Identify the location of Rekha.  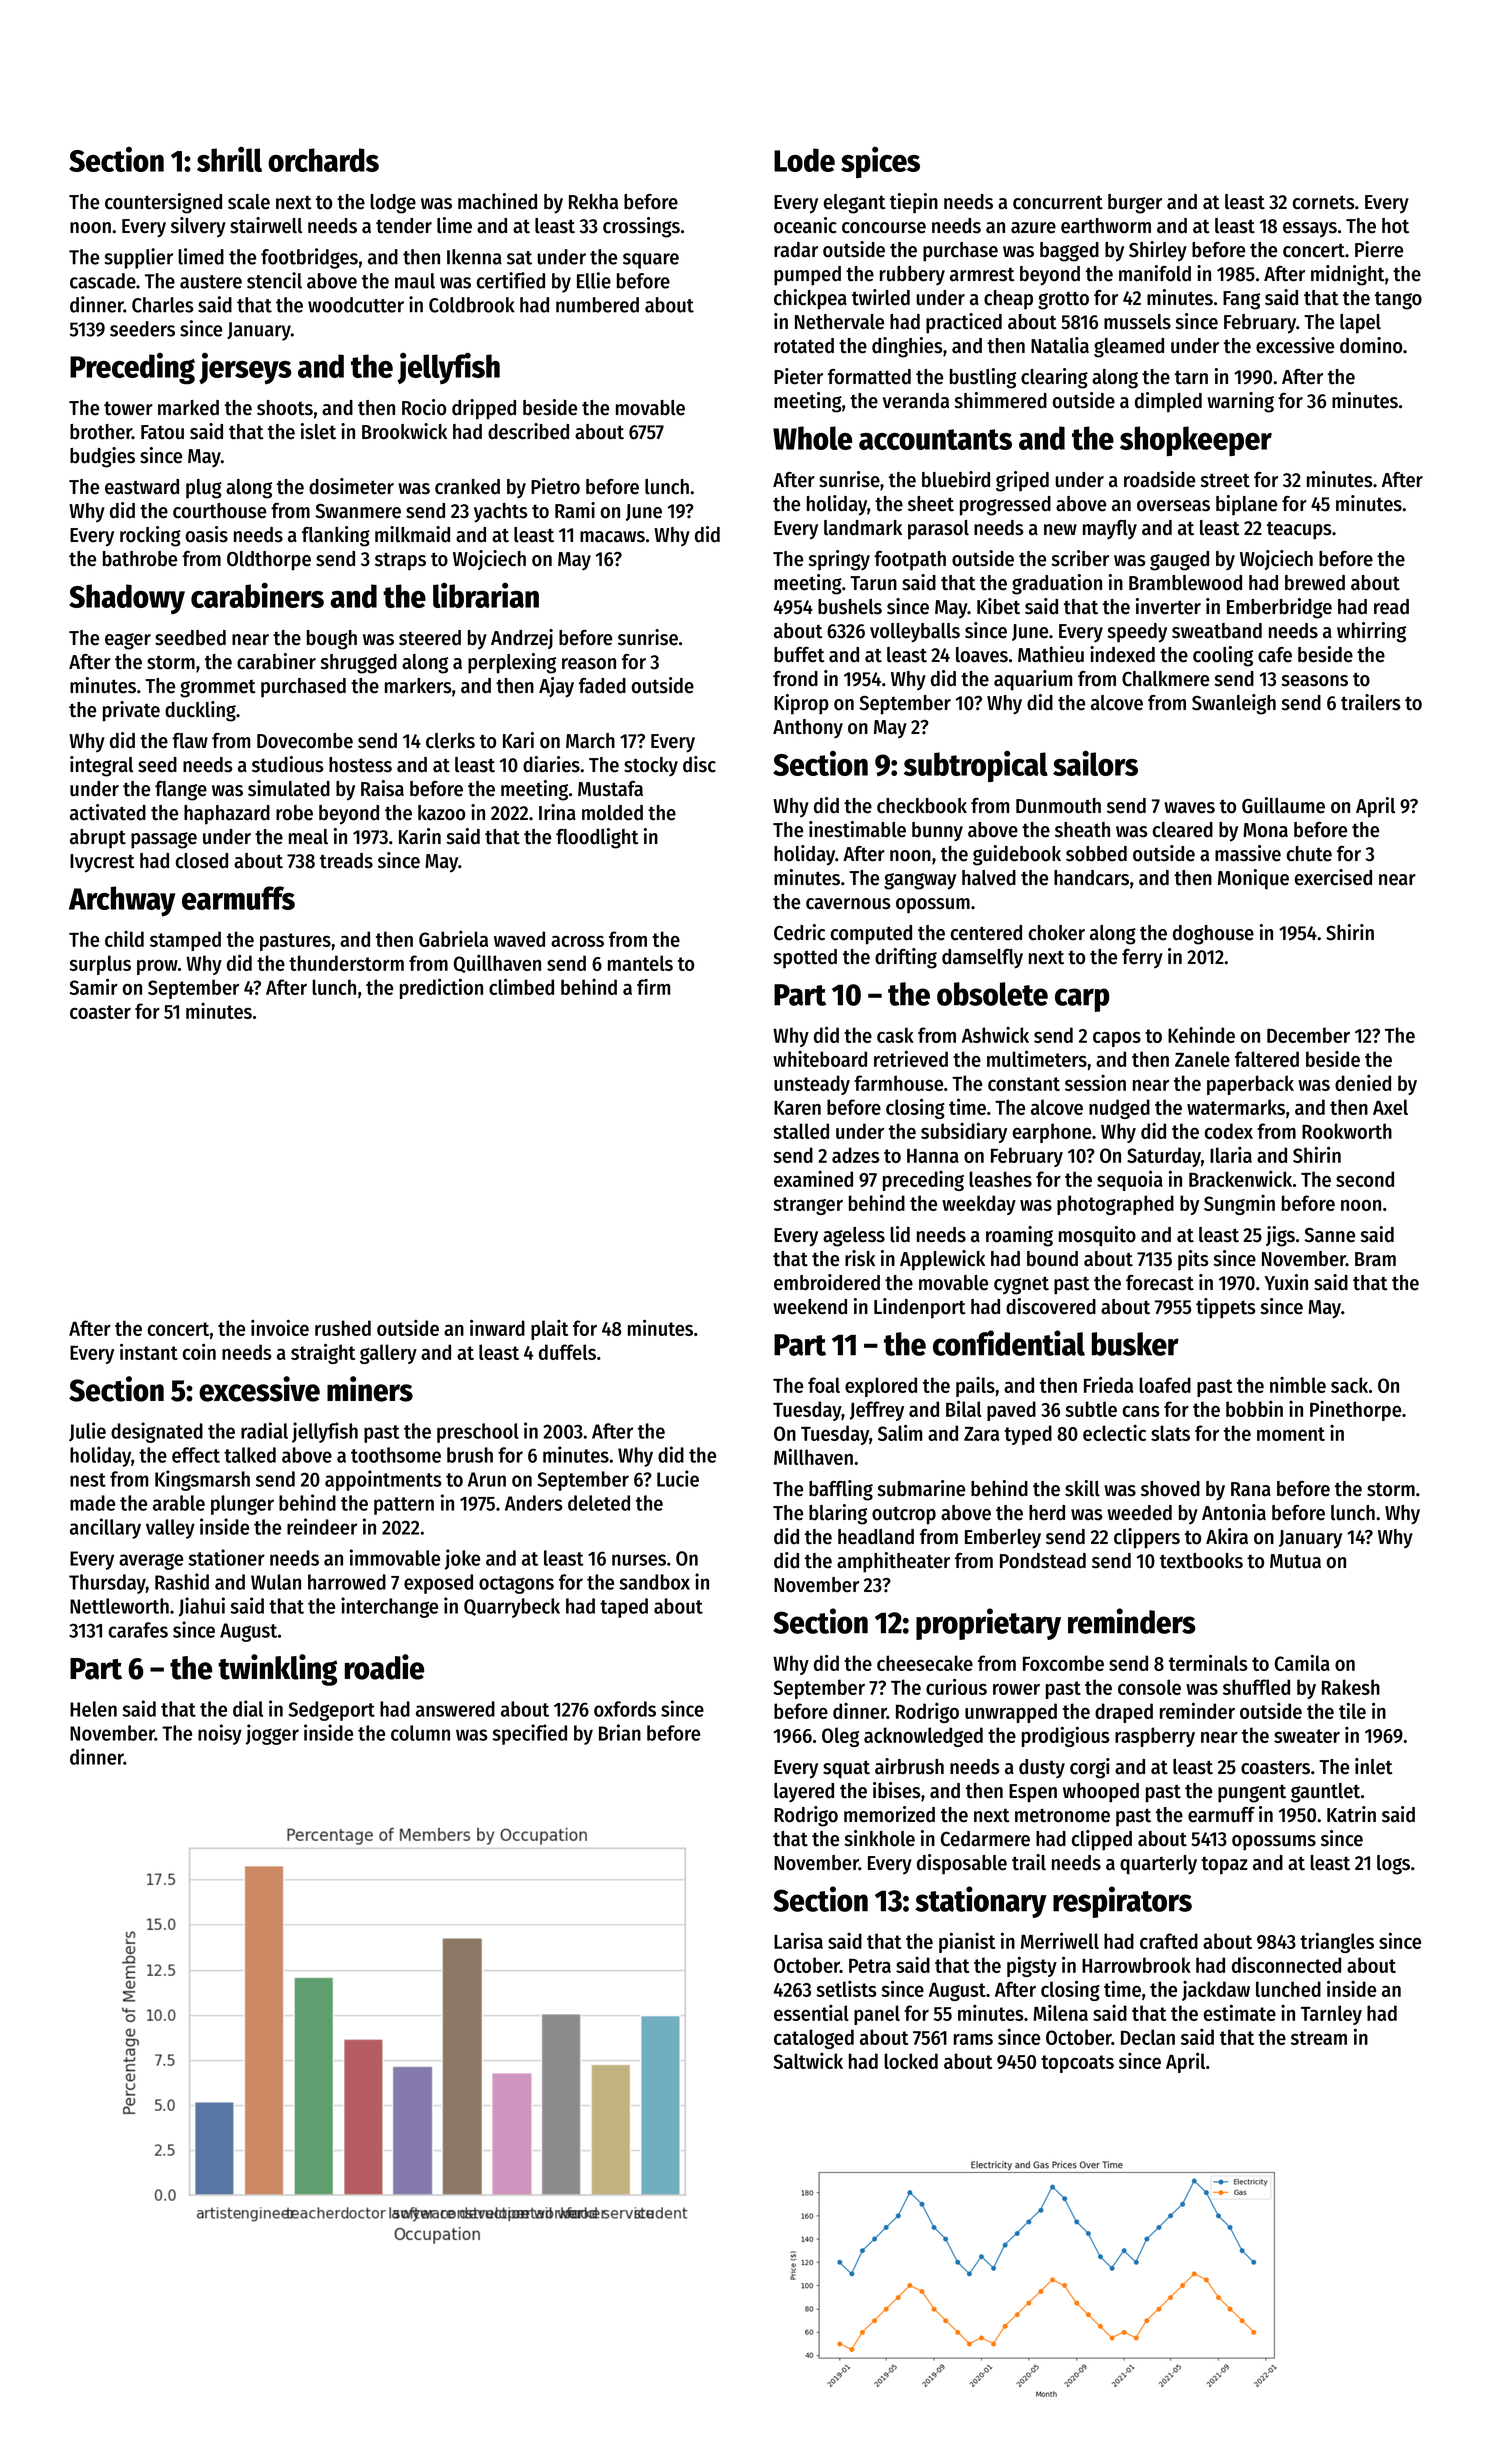
(593, 202).
